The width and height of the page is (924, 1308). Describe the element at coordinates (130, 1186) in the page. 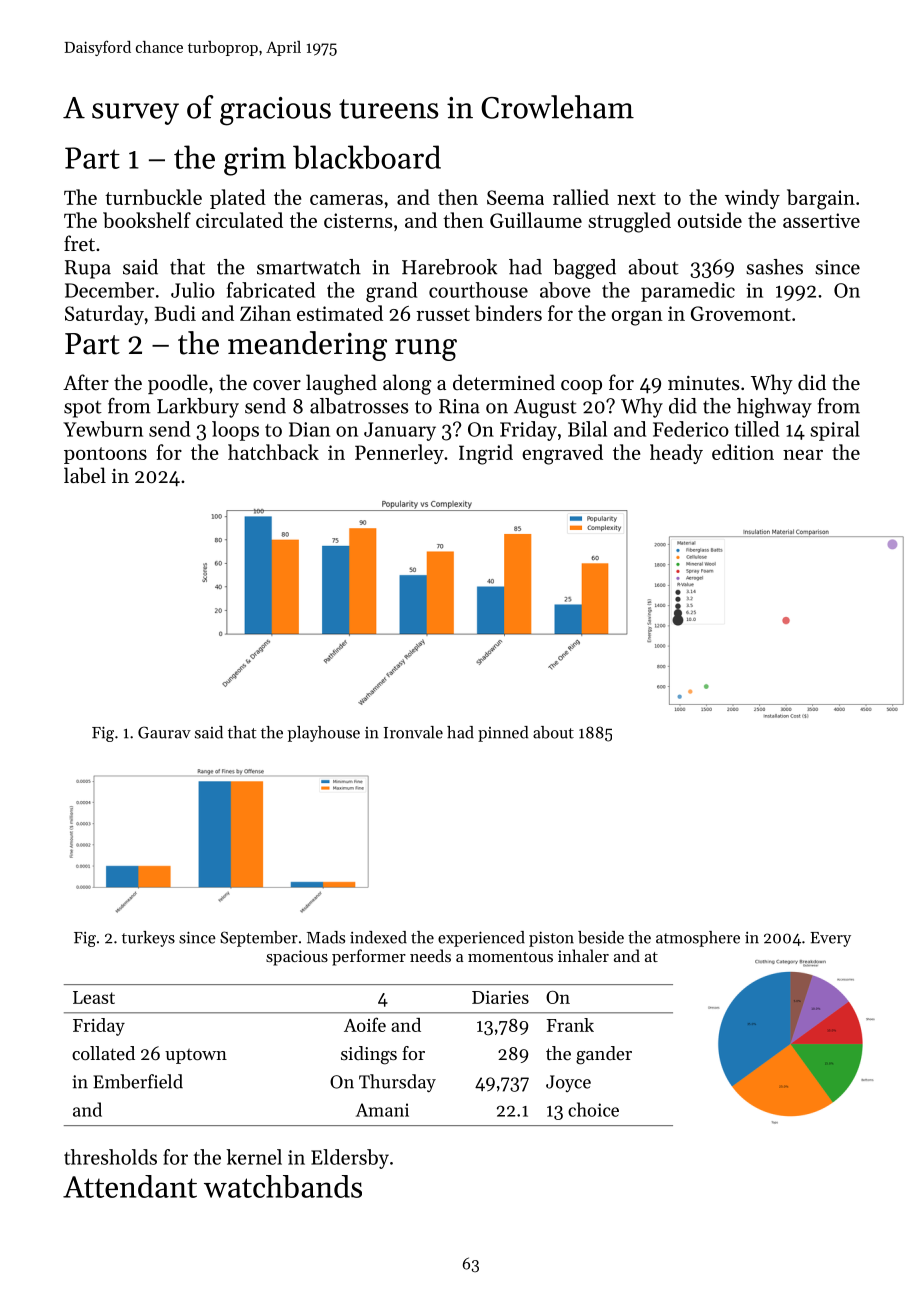

I see `Attendant` at that location.
